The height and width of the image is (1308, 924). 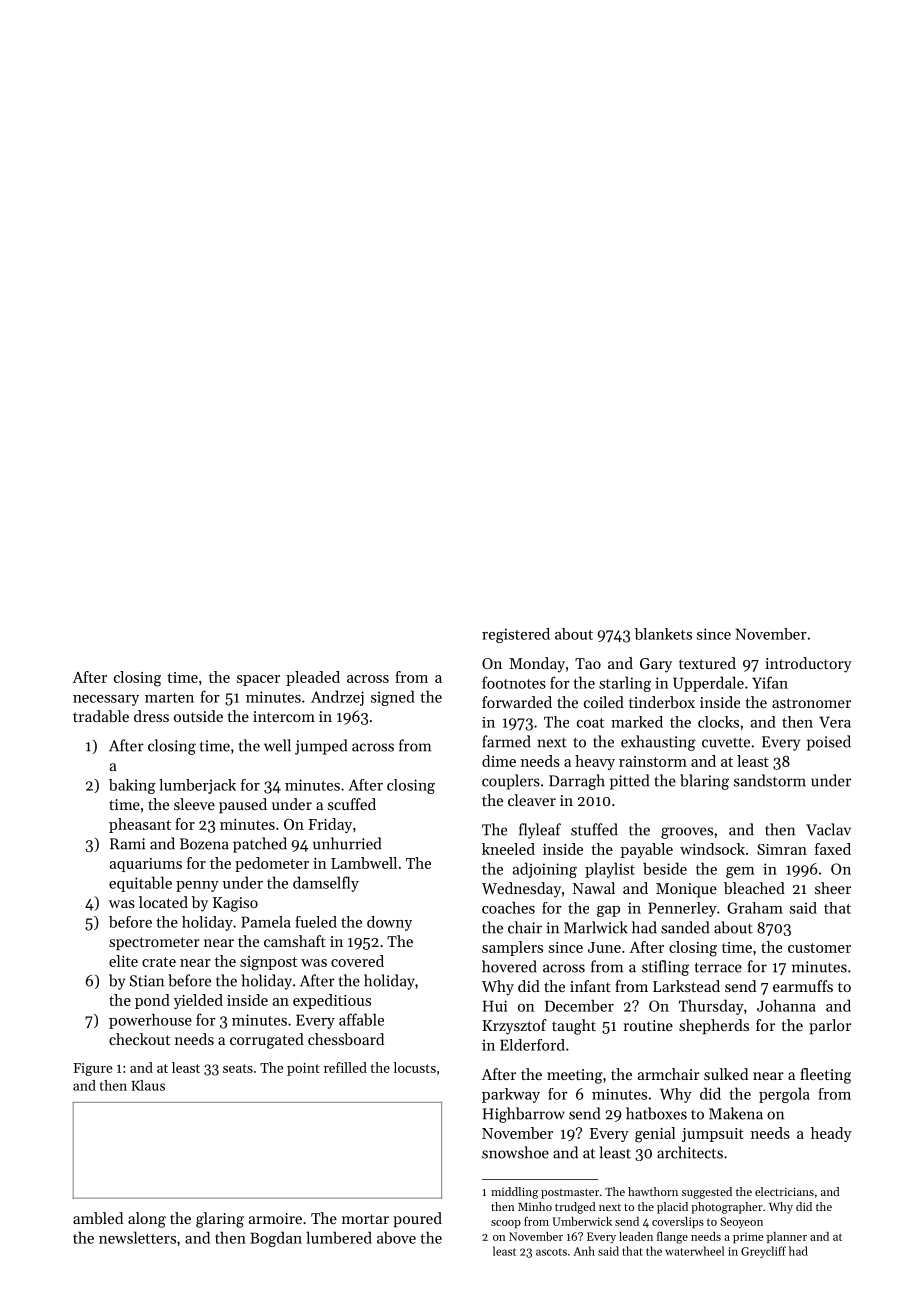 What do you see at coordinates (389, 923) in the image?
I see `downy` at bounding box center [389, 923].
